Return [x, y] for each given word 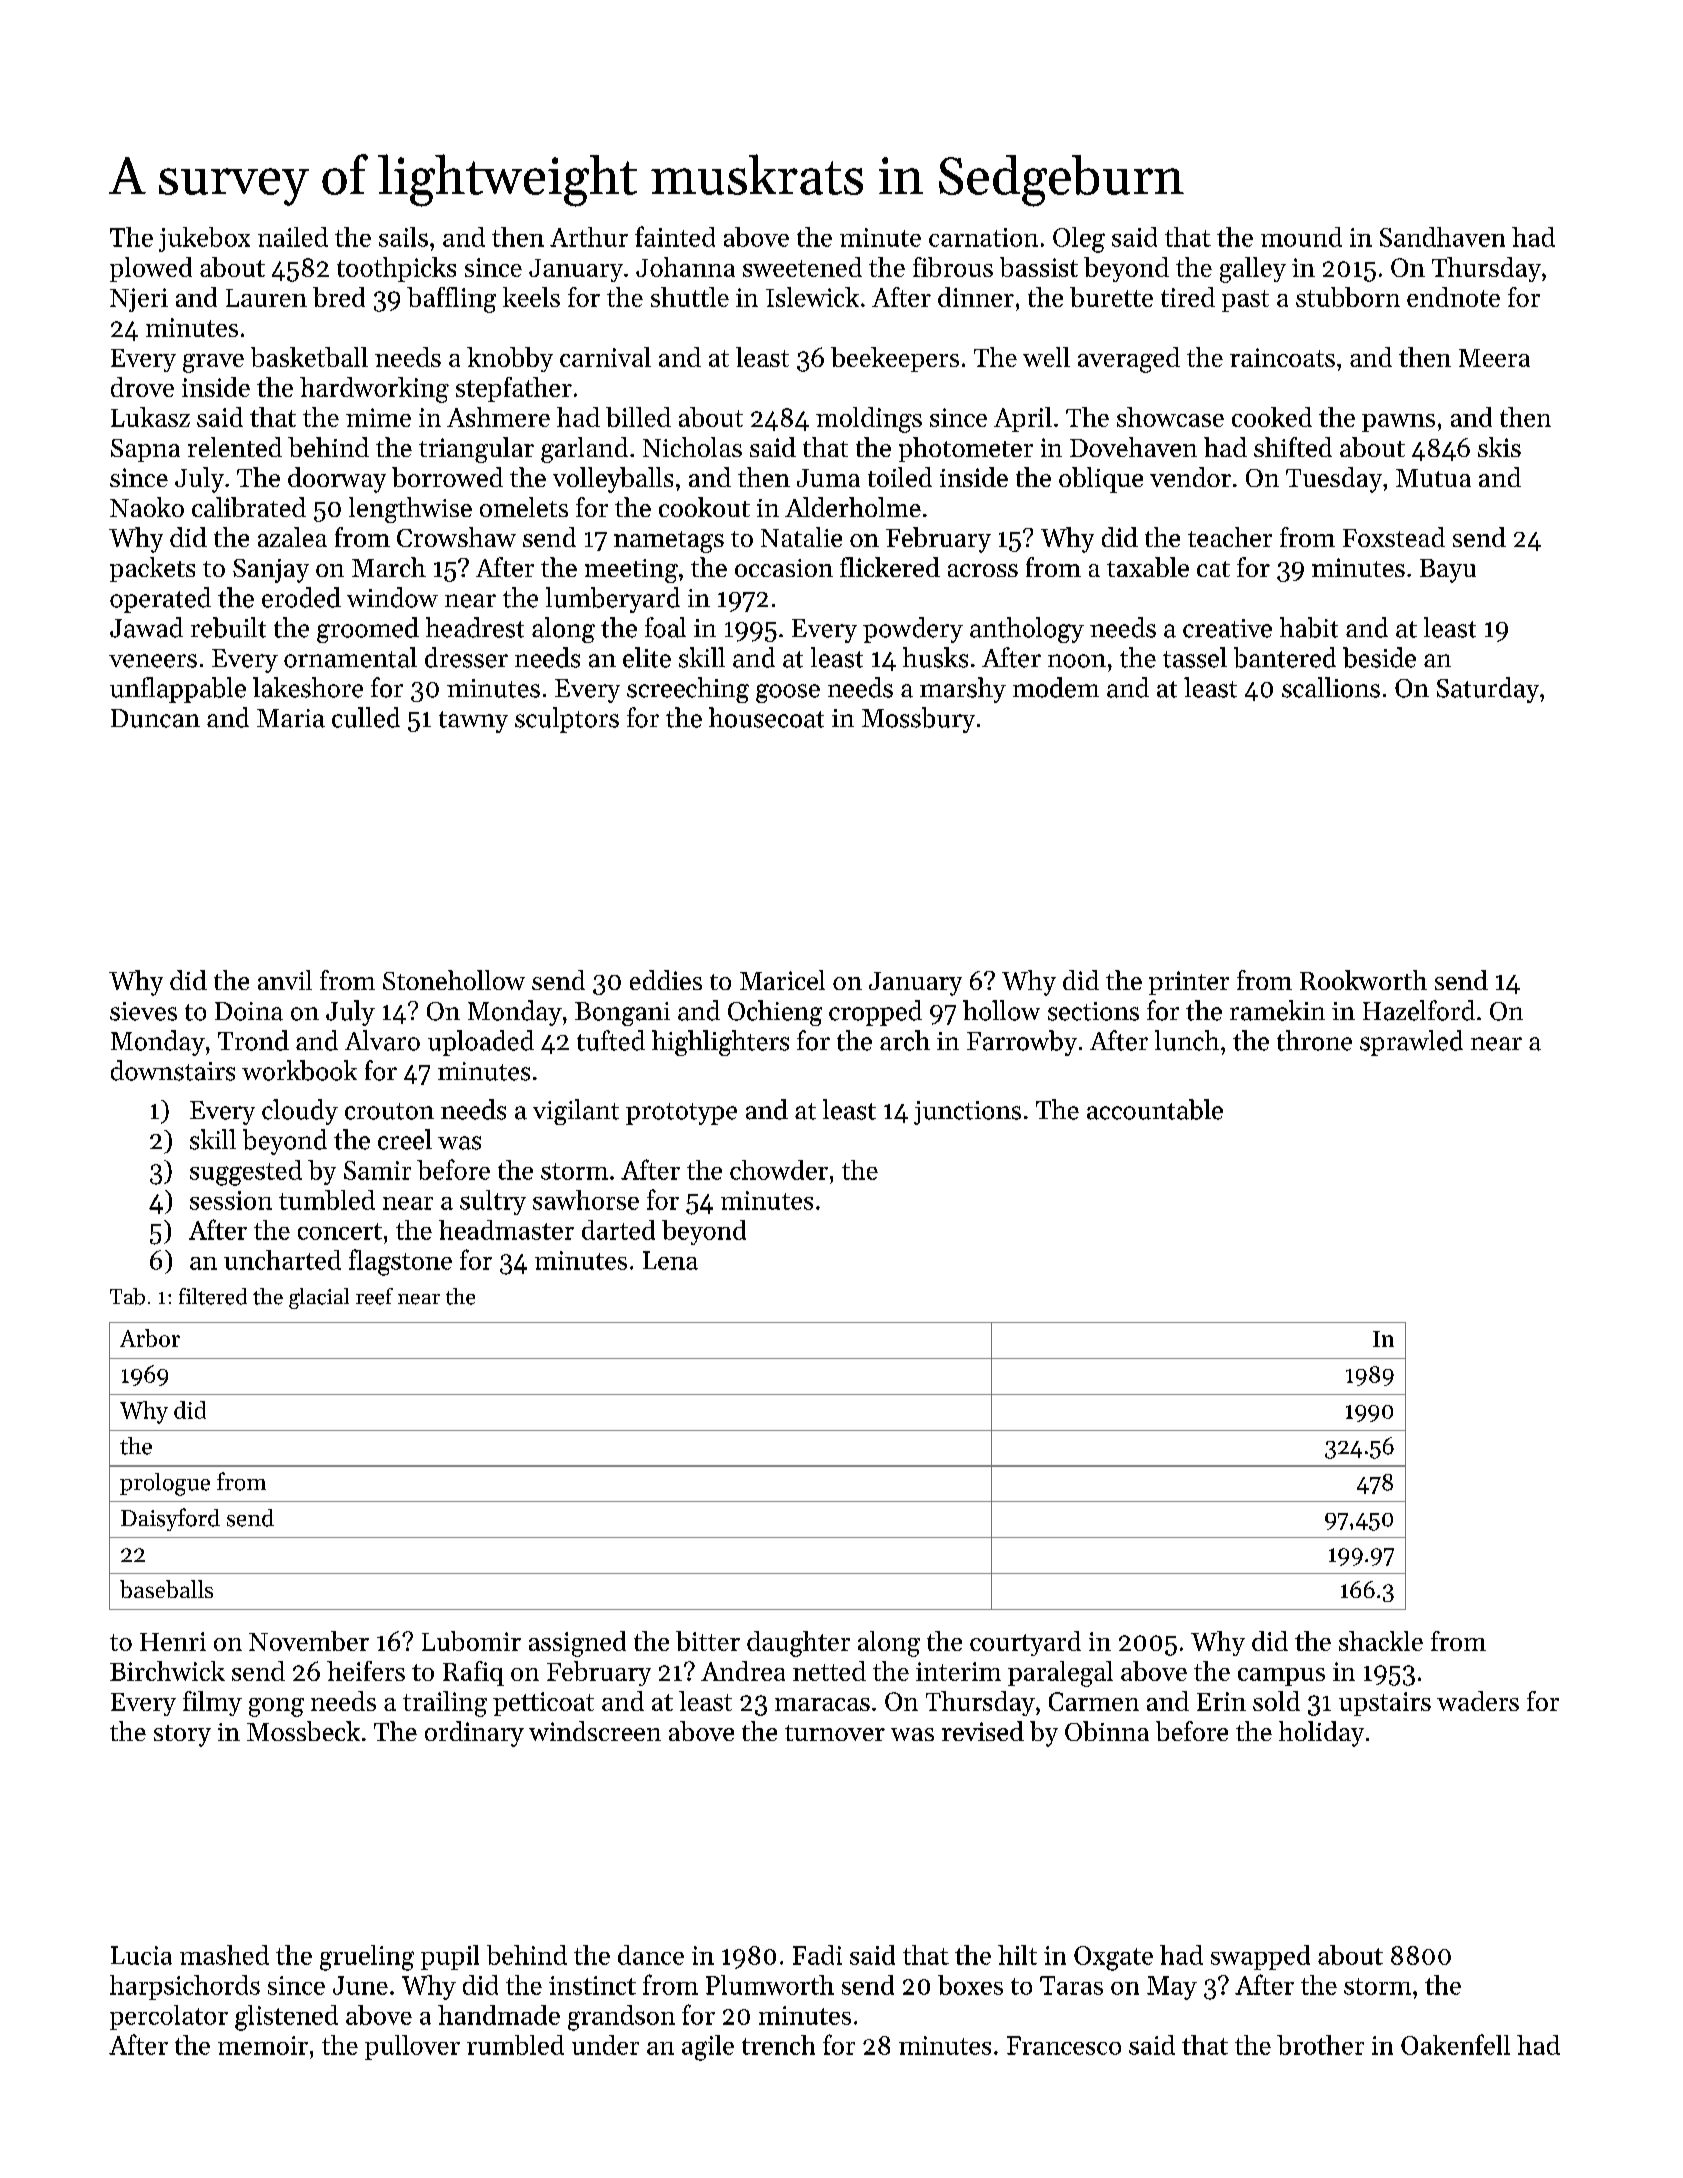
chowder [779, 1170]
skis [1499, 447]
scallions [1331, 687]
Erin [1221, 1701]
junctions [967, 1113]
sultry [493, 1202]
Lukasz [150, 417]
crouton [389, 1111]
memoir [263, 2045]
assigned [577, 1644]
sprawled [1411, 1043]
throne [1314, 1040]
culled [366, 717]
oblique [1101, 480]
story [182, 1736]
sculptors [567, 720]
